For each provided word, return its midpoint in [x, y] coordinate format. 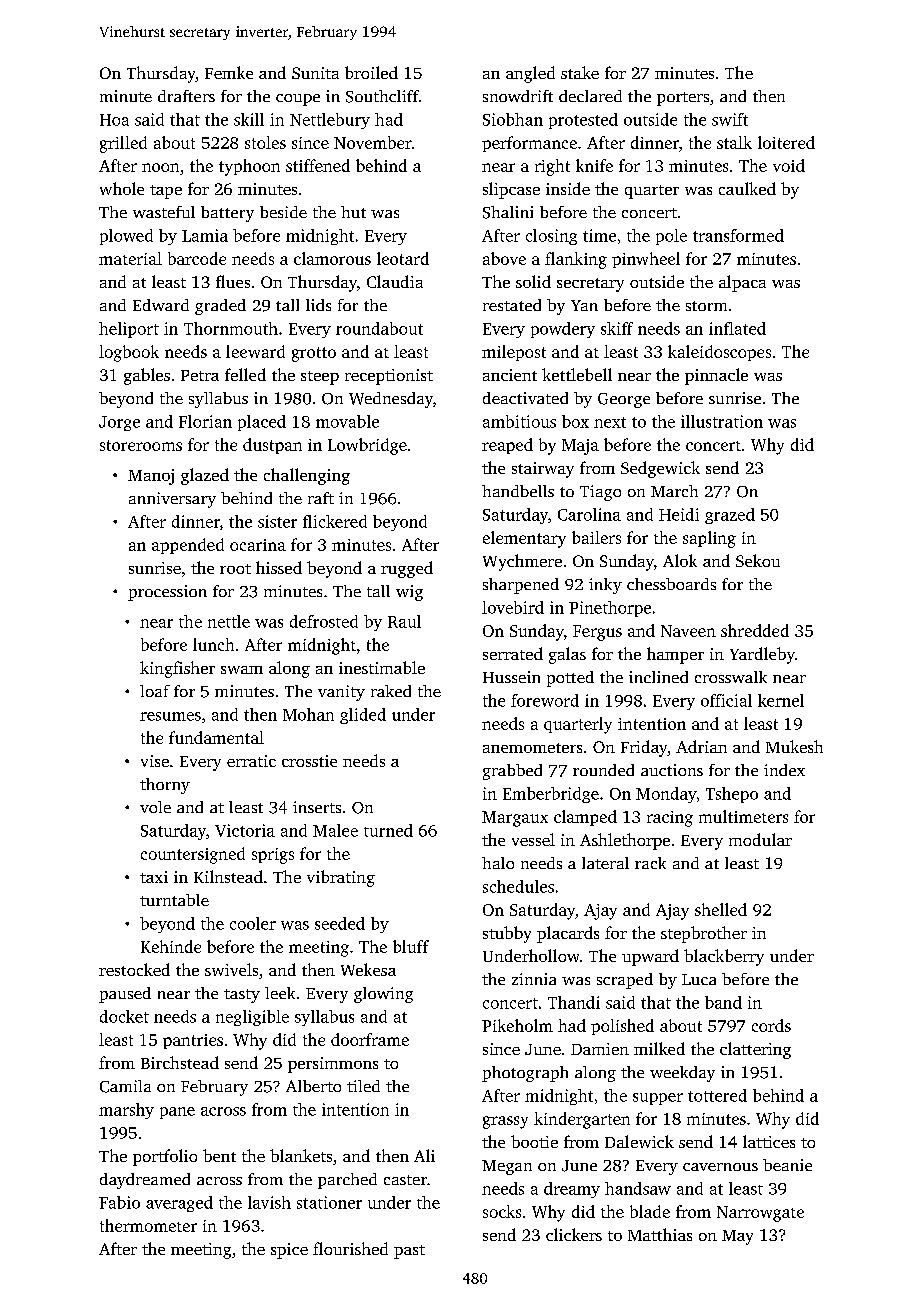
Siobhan [513, 119]
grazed [730, 516]
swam [242, 670]
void [789, 165]
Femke [229, 72]
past [409, 1252]
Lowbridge [367, 446]
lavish [269, 1202]
